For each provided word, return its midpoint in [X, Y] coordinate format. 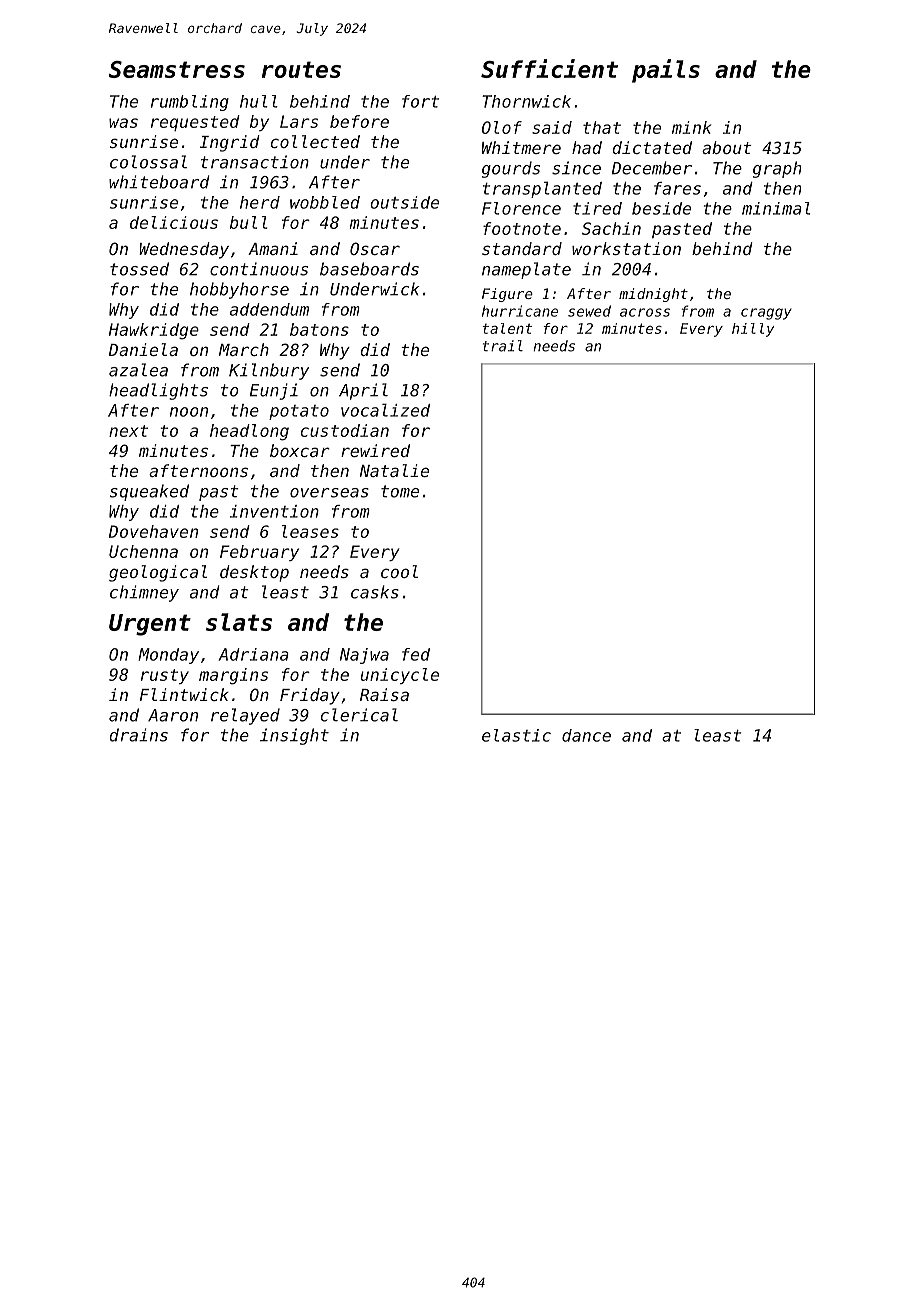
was [123, 123]
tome [400, 491]
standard [522, 248]
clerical [359, 715]
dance [586, 735]
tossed [139, 269]
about [727, 147]
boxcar [300, 450]
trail [503, 346]
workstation [626, 248]
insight [294, 736]
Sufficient [549, 68]
